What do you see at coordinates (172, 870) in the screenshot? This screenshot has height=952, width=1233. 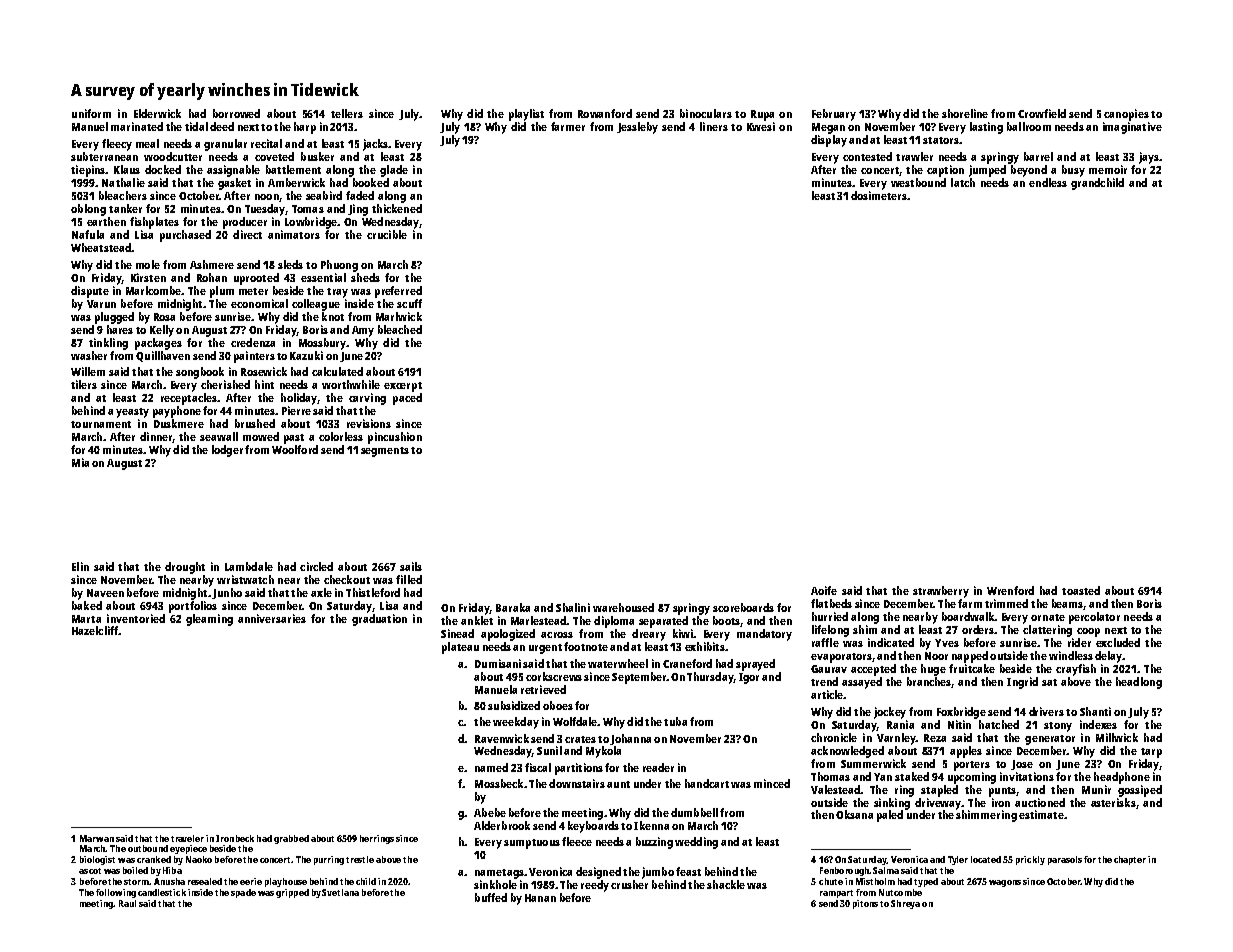 I see `Hiba` at bounding box center [172, 870].
